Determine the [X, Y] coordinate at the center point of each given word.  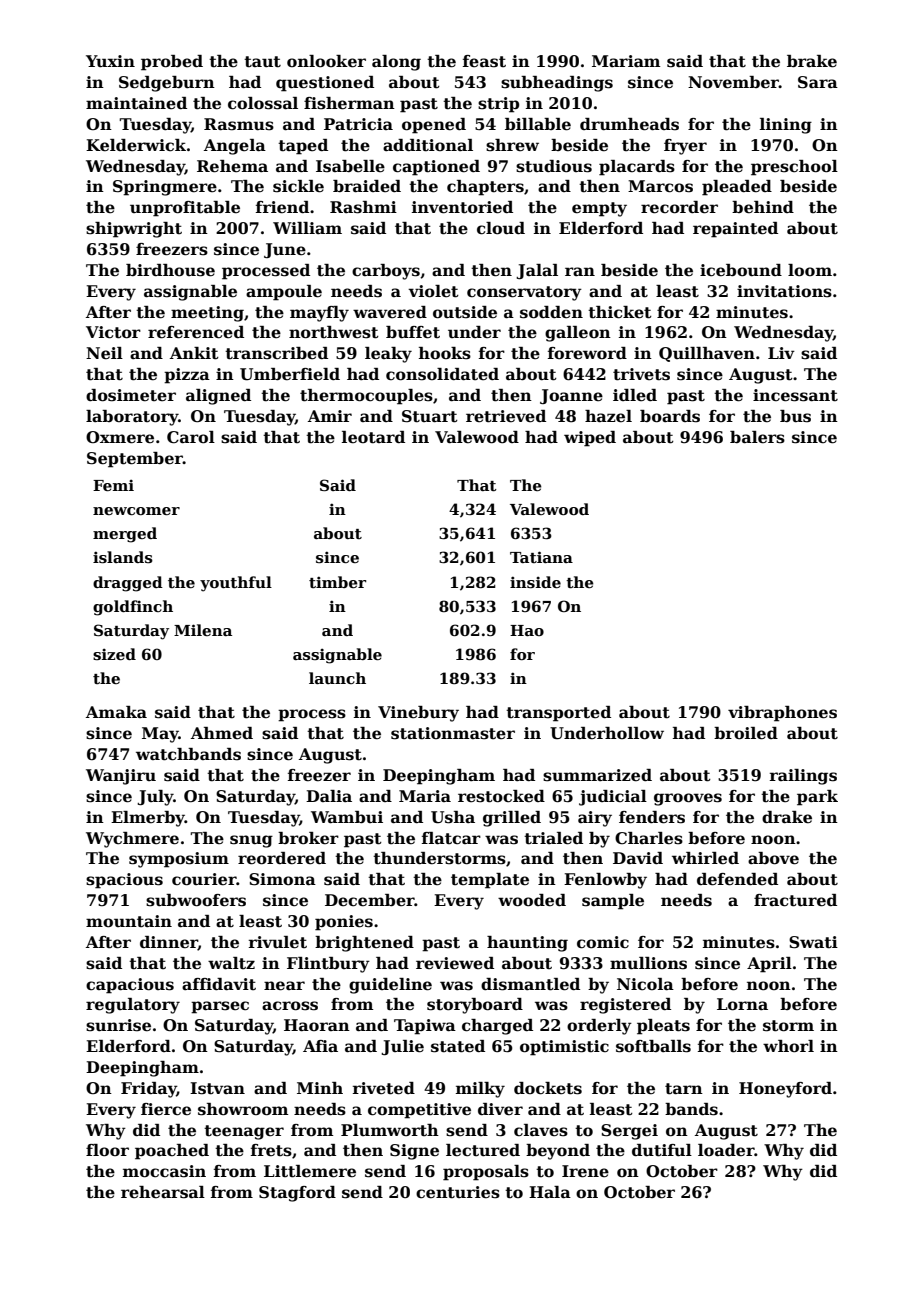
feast [484, 61]
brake [812, 61]
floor [107, 1150]
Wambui [347, 817]
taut [262, 62]
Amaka [116, 712]
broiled [746, 733]
